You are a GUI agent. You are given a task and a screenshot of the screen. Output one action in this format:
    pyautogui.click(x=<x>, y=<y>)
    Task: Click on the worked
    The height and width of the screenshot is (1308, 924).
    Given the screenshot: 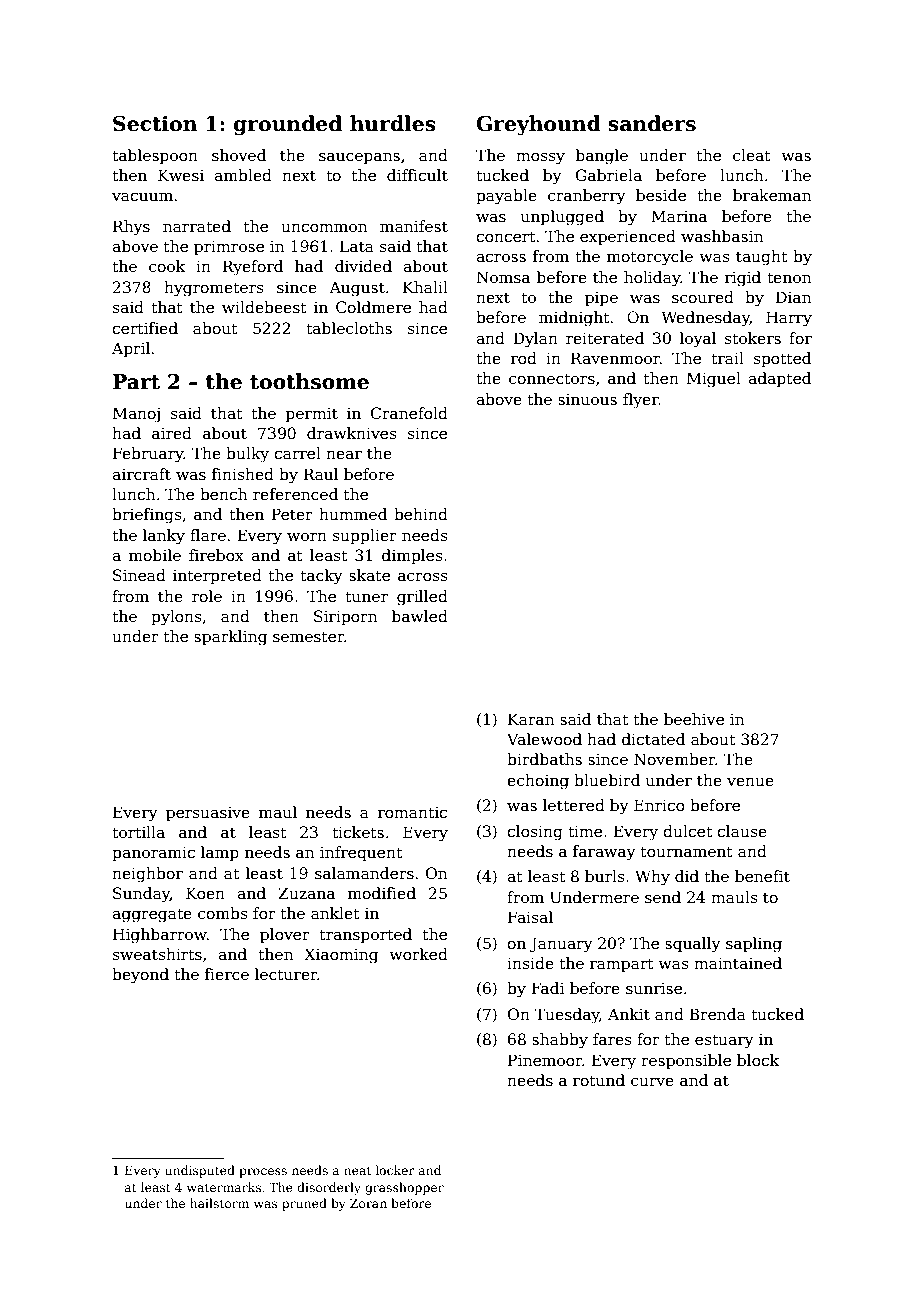 What is the action you would take?
    pyautogui.click(x=418, y=954)
